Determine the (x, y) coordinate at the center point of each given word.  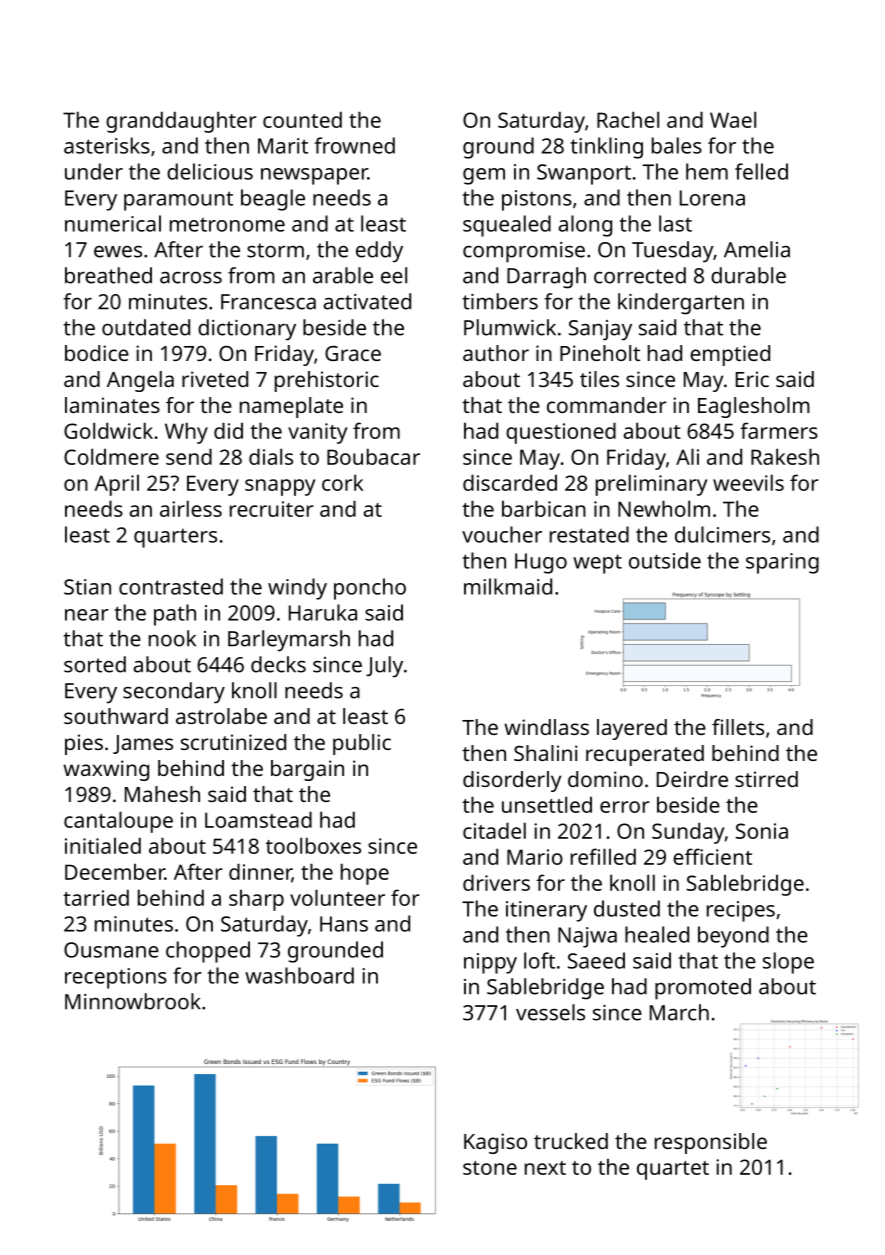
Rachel (628, 119)
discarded (510, 482)
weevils (748, 482)
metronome (227, 225)
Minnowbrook (133, 1001)
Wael (733, 119)
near (87, 615)
